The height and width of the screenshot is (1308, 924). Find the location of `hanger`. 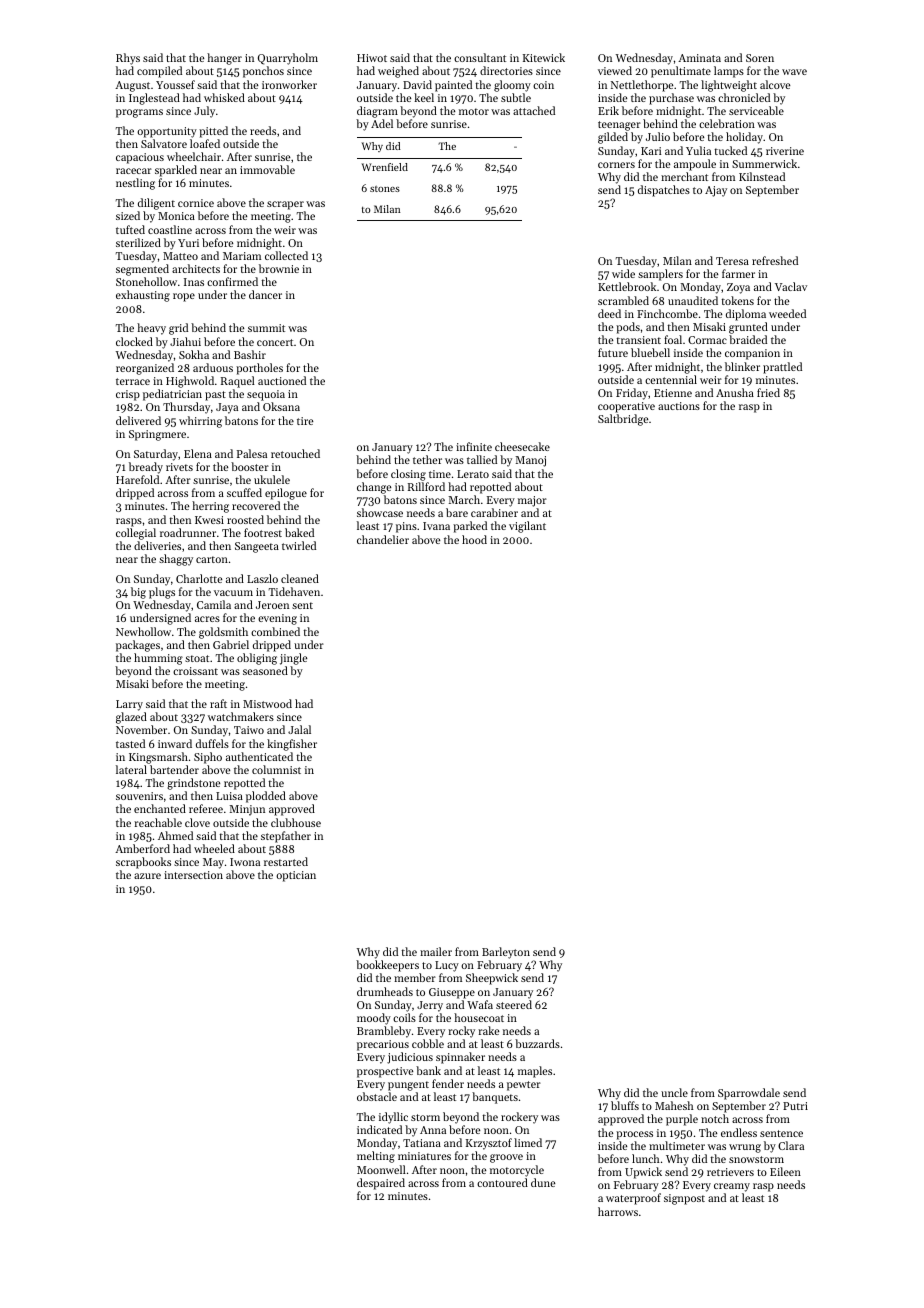

hanger is located at coordinates (224, 59).
